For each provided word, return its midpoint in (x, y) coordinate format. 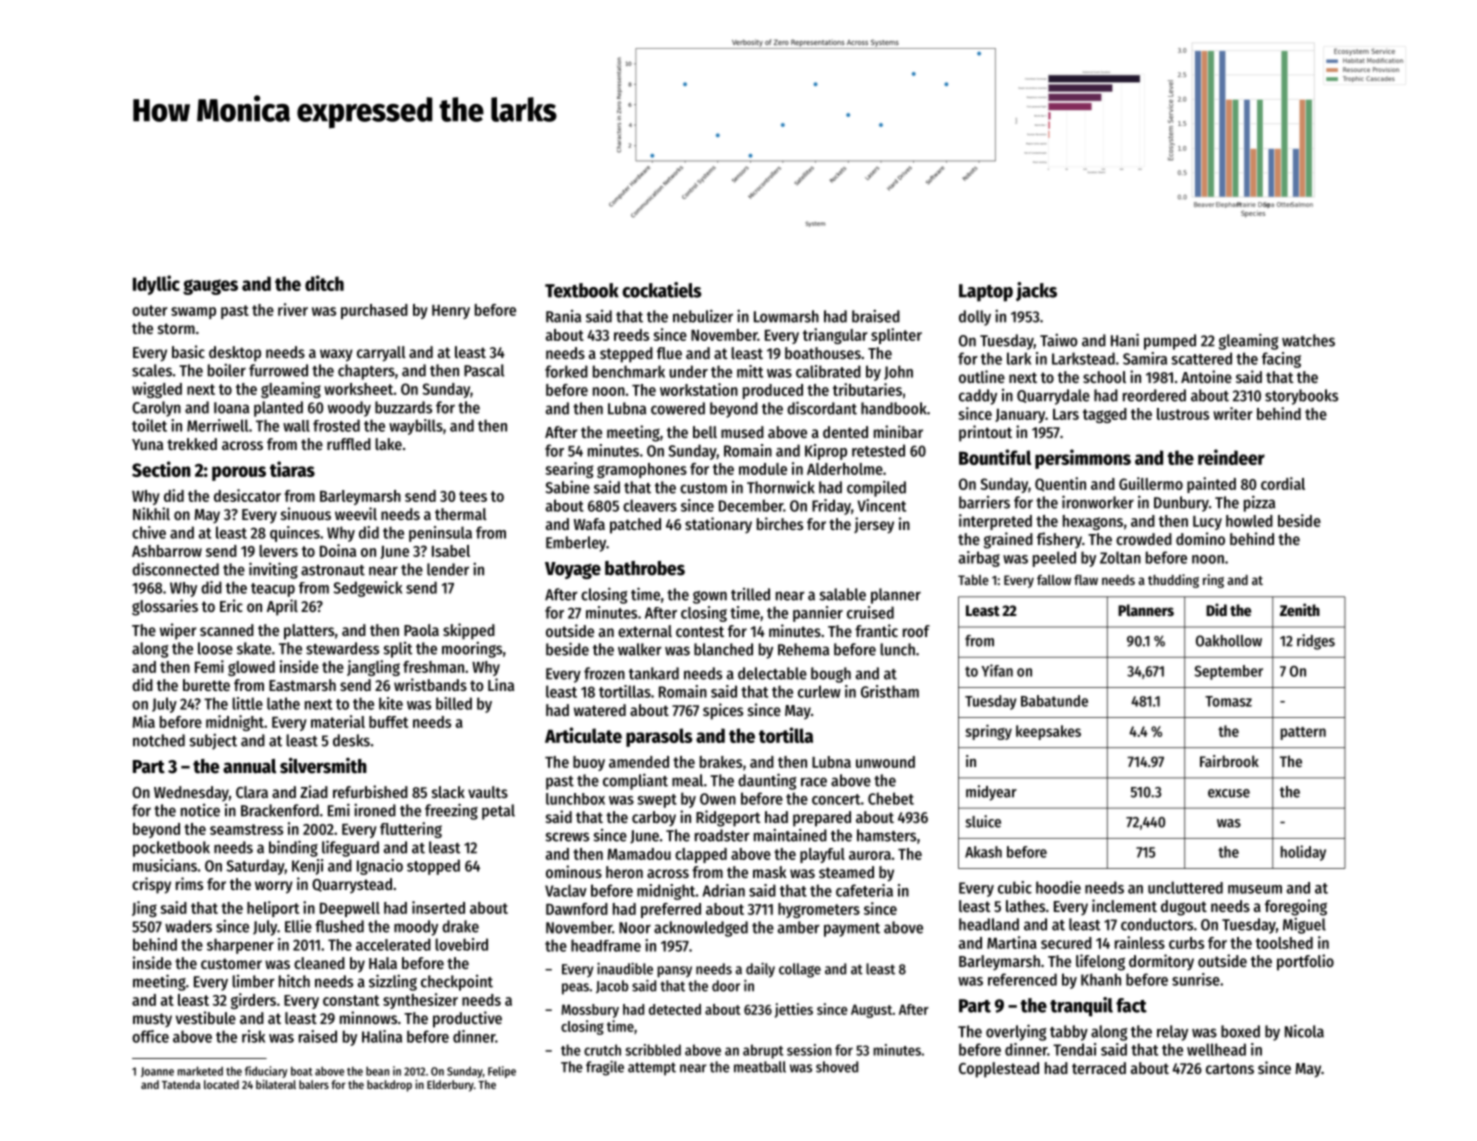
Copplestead (999, 1070)
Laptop (986, 293)
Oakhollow (1229, 641)
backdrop (389, 1086)
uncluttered (1185, 887)
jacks (1036, 291)
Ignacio (380, 867)
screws (567, 837)
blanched (723, 649)
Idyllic (156, 285)
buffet (388, 722)
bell (705, 432)
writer (1233, 413)
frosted (336, 425)
